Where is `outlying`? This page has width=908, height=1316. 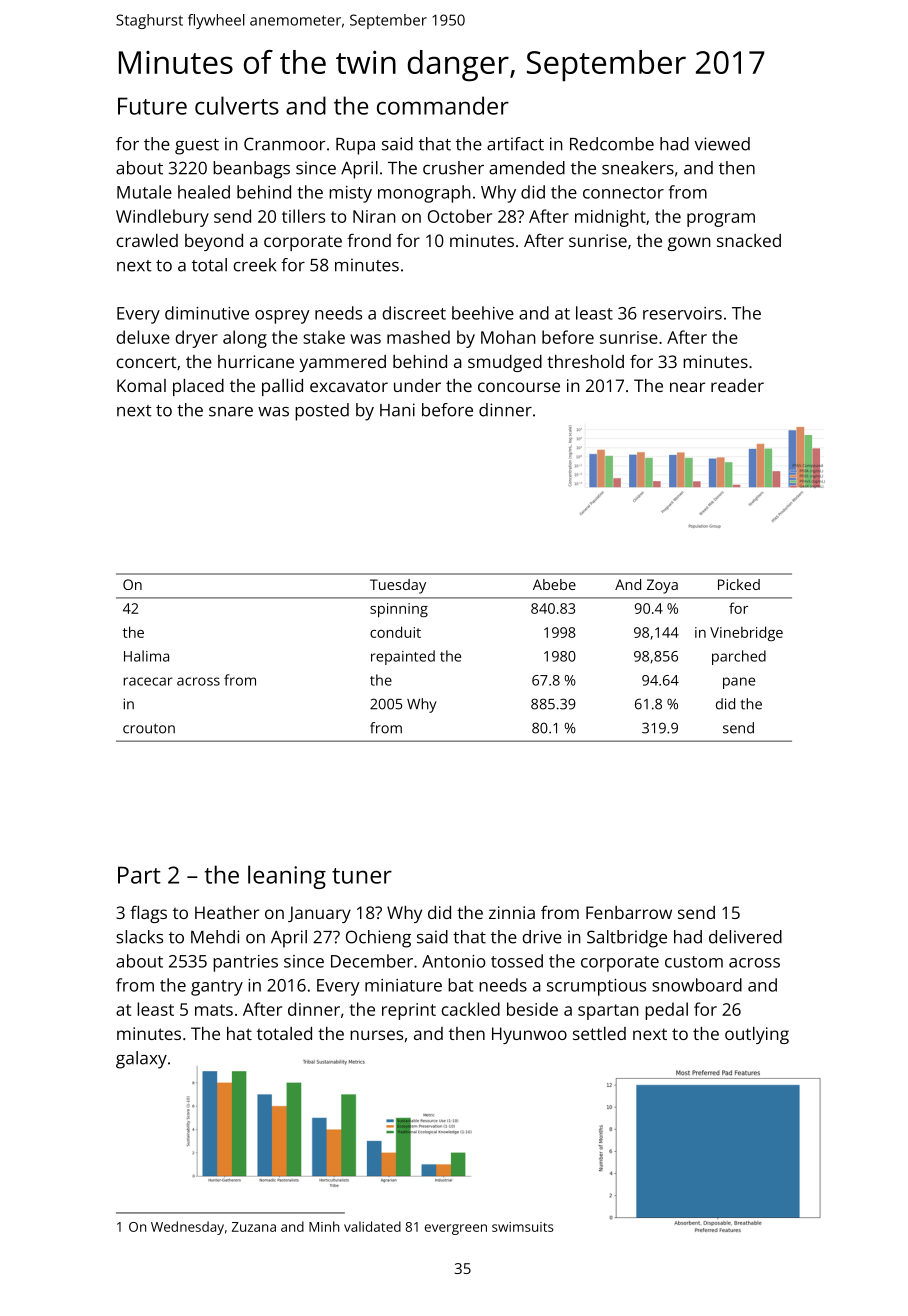
outlying is located at coordinates (757, 1035).
